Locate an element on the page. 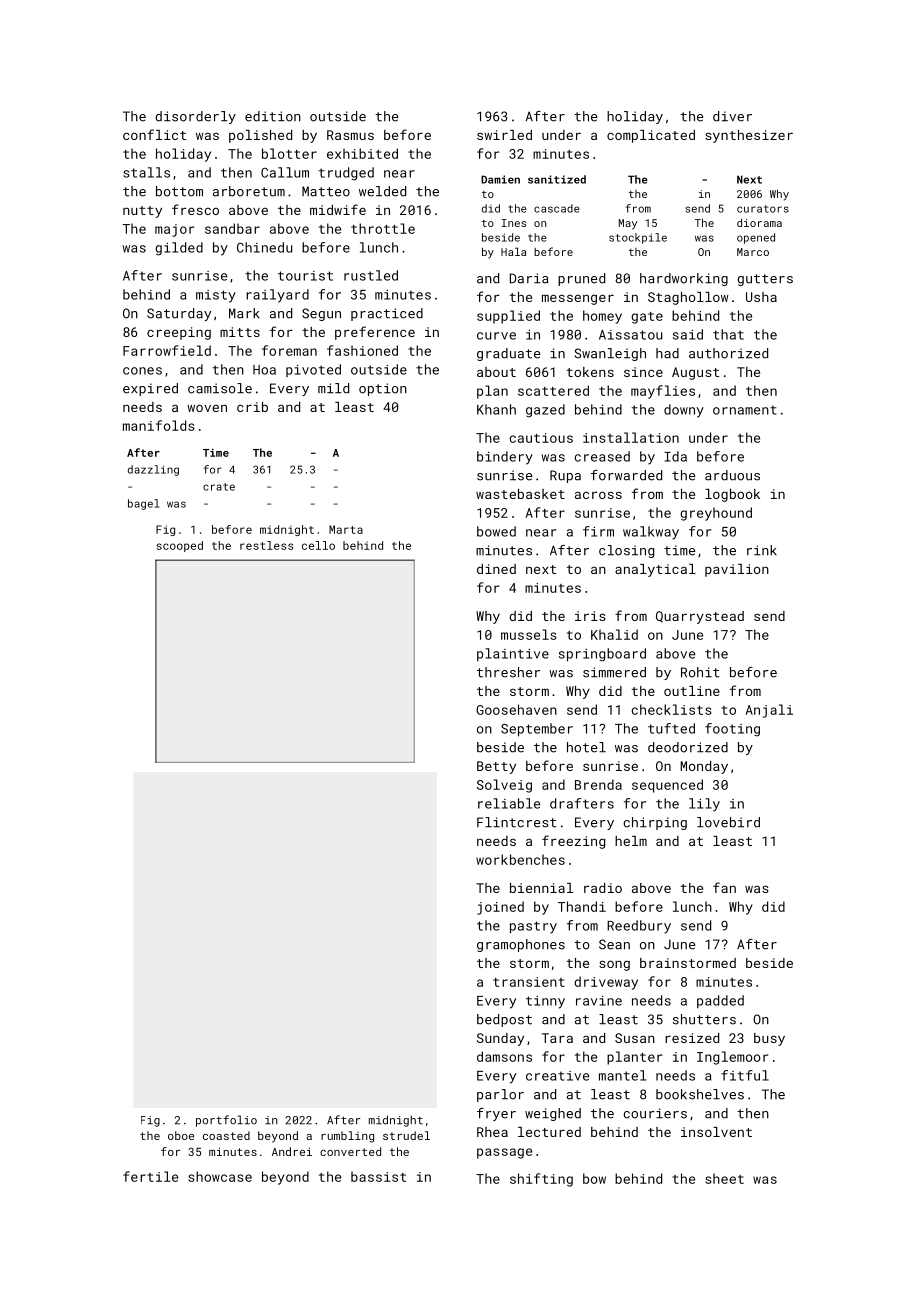  bowed is located at coordinates (496, 531).
